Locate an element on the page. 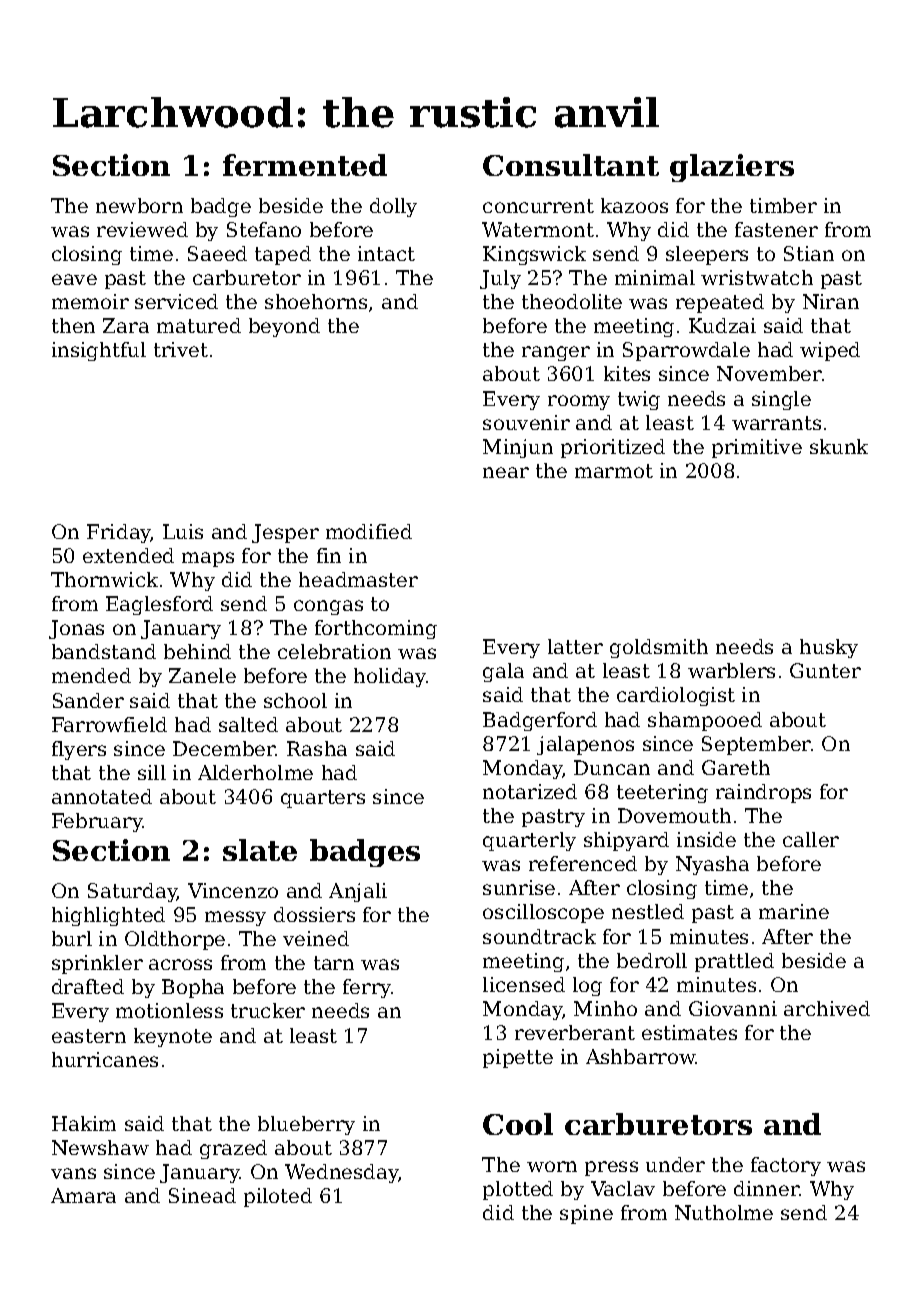 This page has width=924, height=1314. modified is located at coordinates (369, 531).
